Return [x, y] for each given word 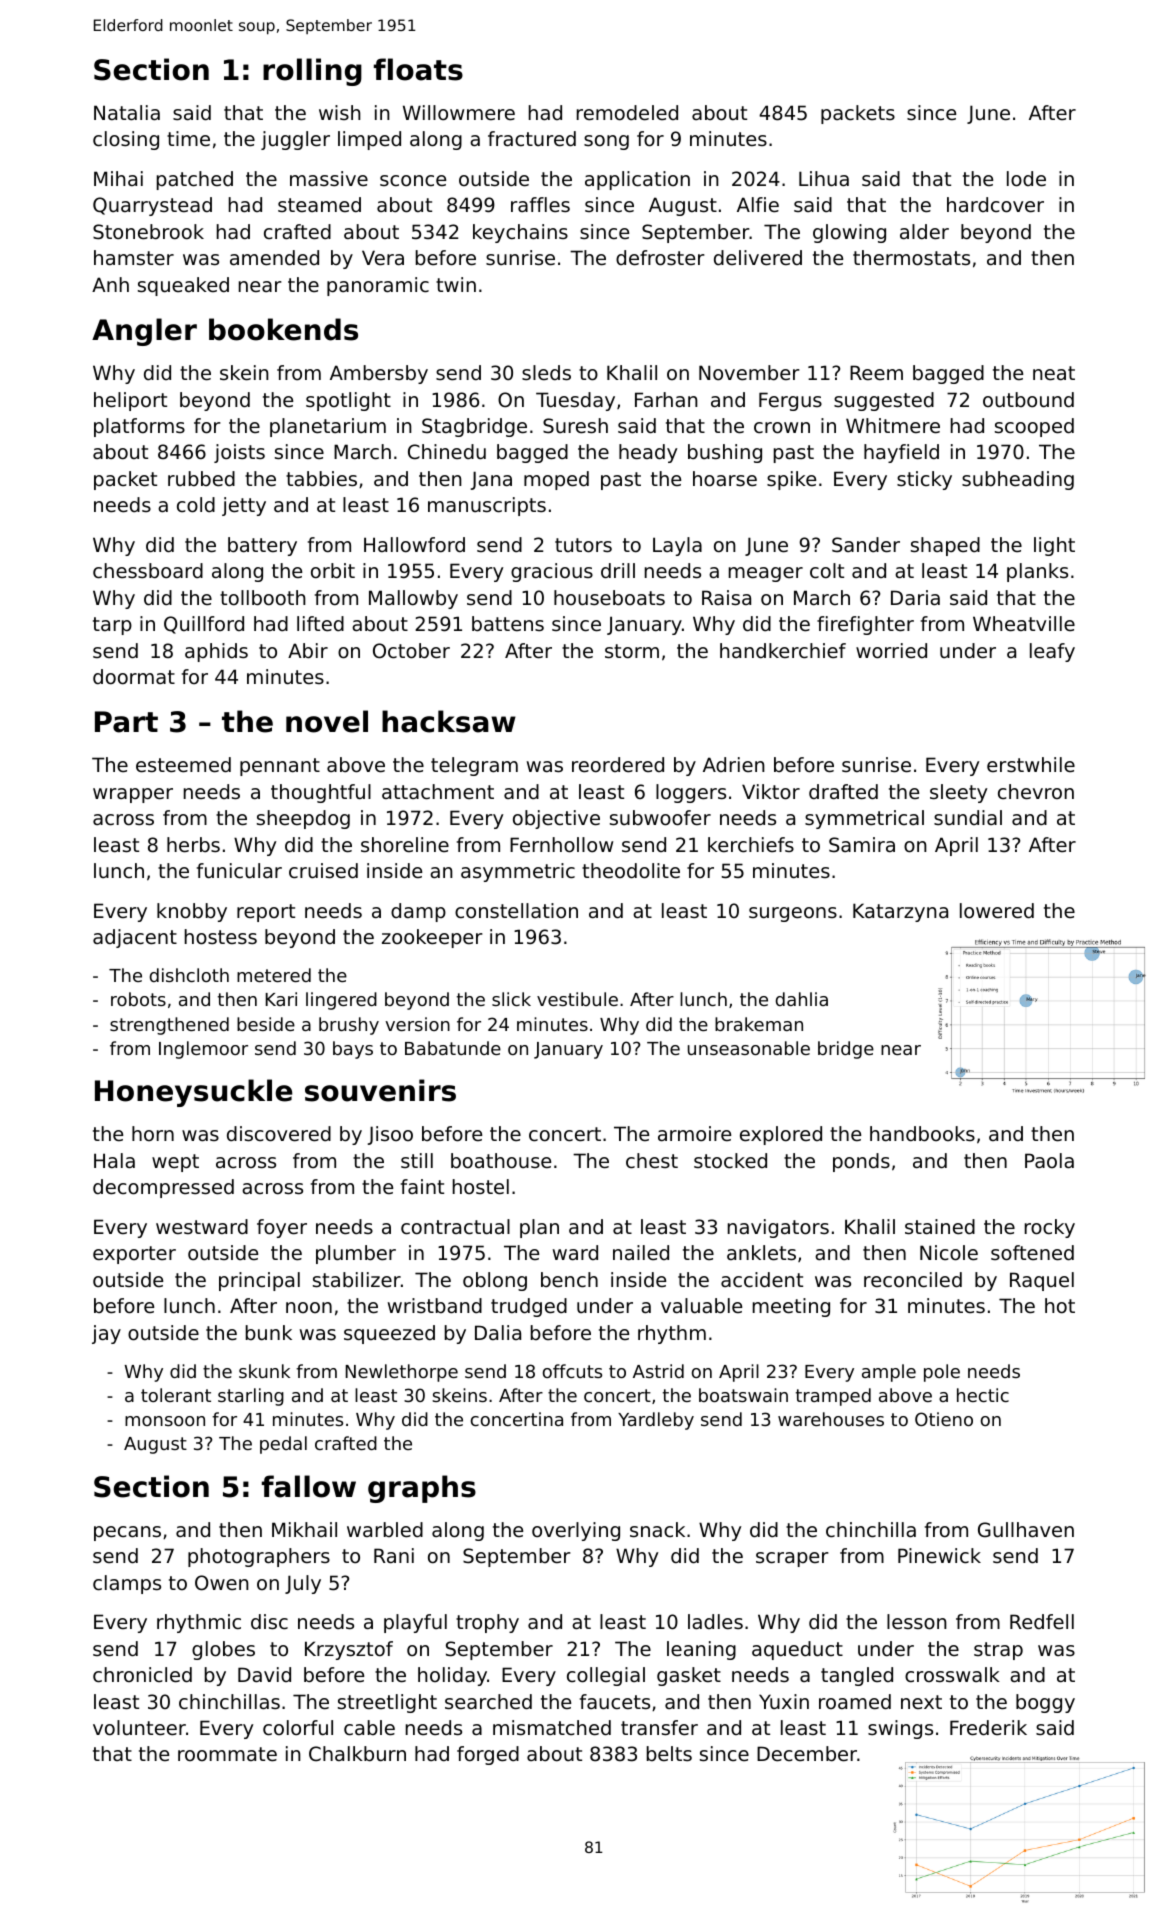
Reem [876, 373]
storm [632, 651]
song [606, 142]
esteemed [183, 765]
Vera [383, 258]
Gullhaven [1026, 1530]
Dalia [498, 1332]
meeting [791, 1307]
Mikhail [304, 1529]
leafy [1052, 652]
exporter [134, 1255]
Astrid [658, 1371]
